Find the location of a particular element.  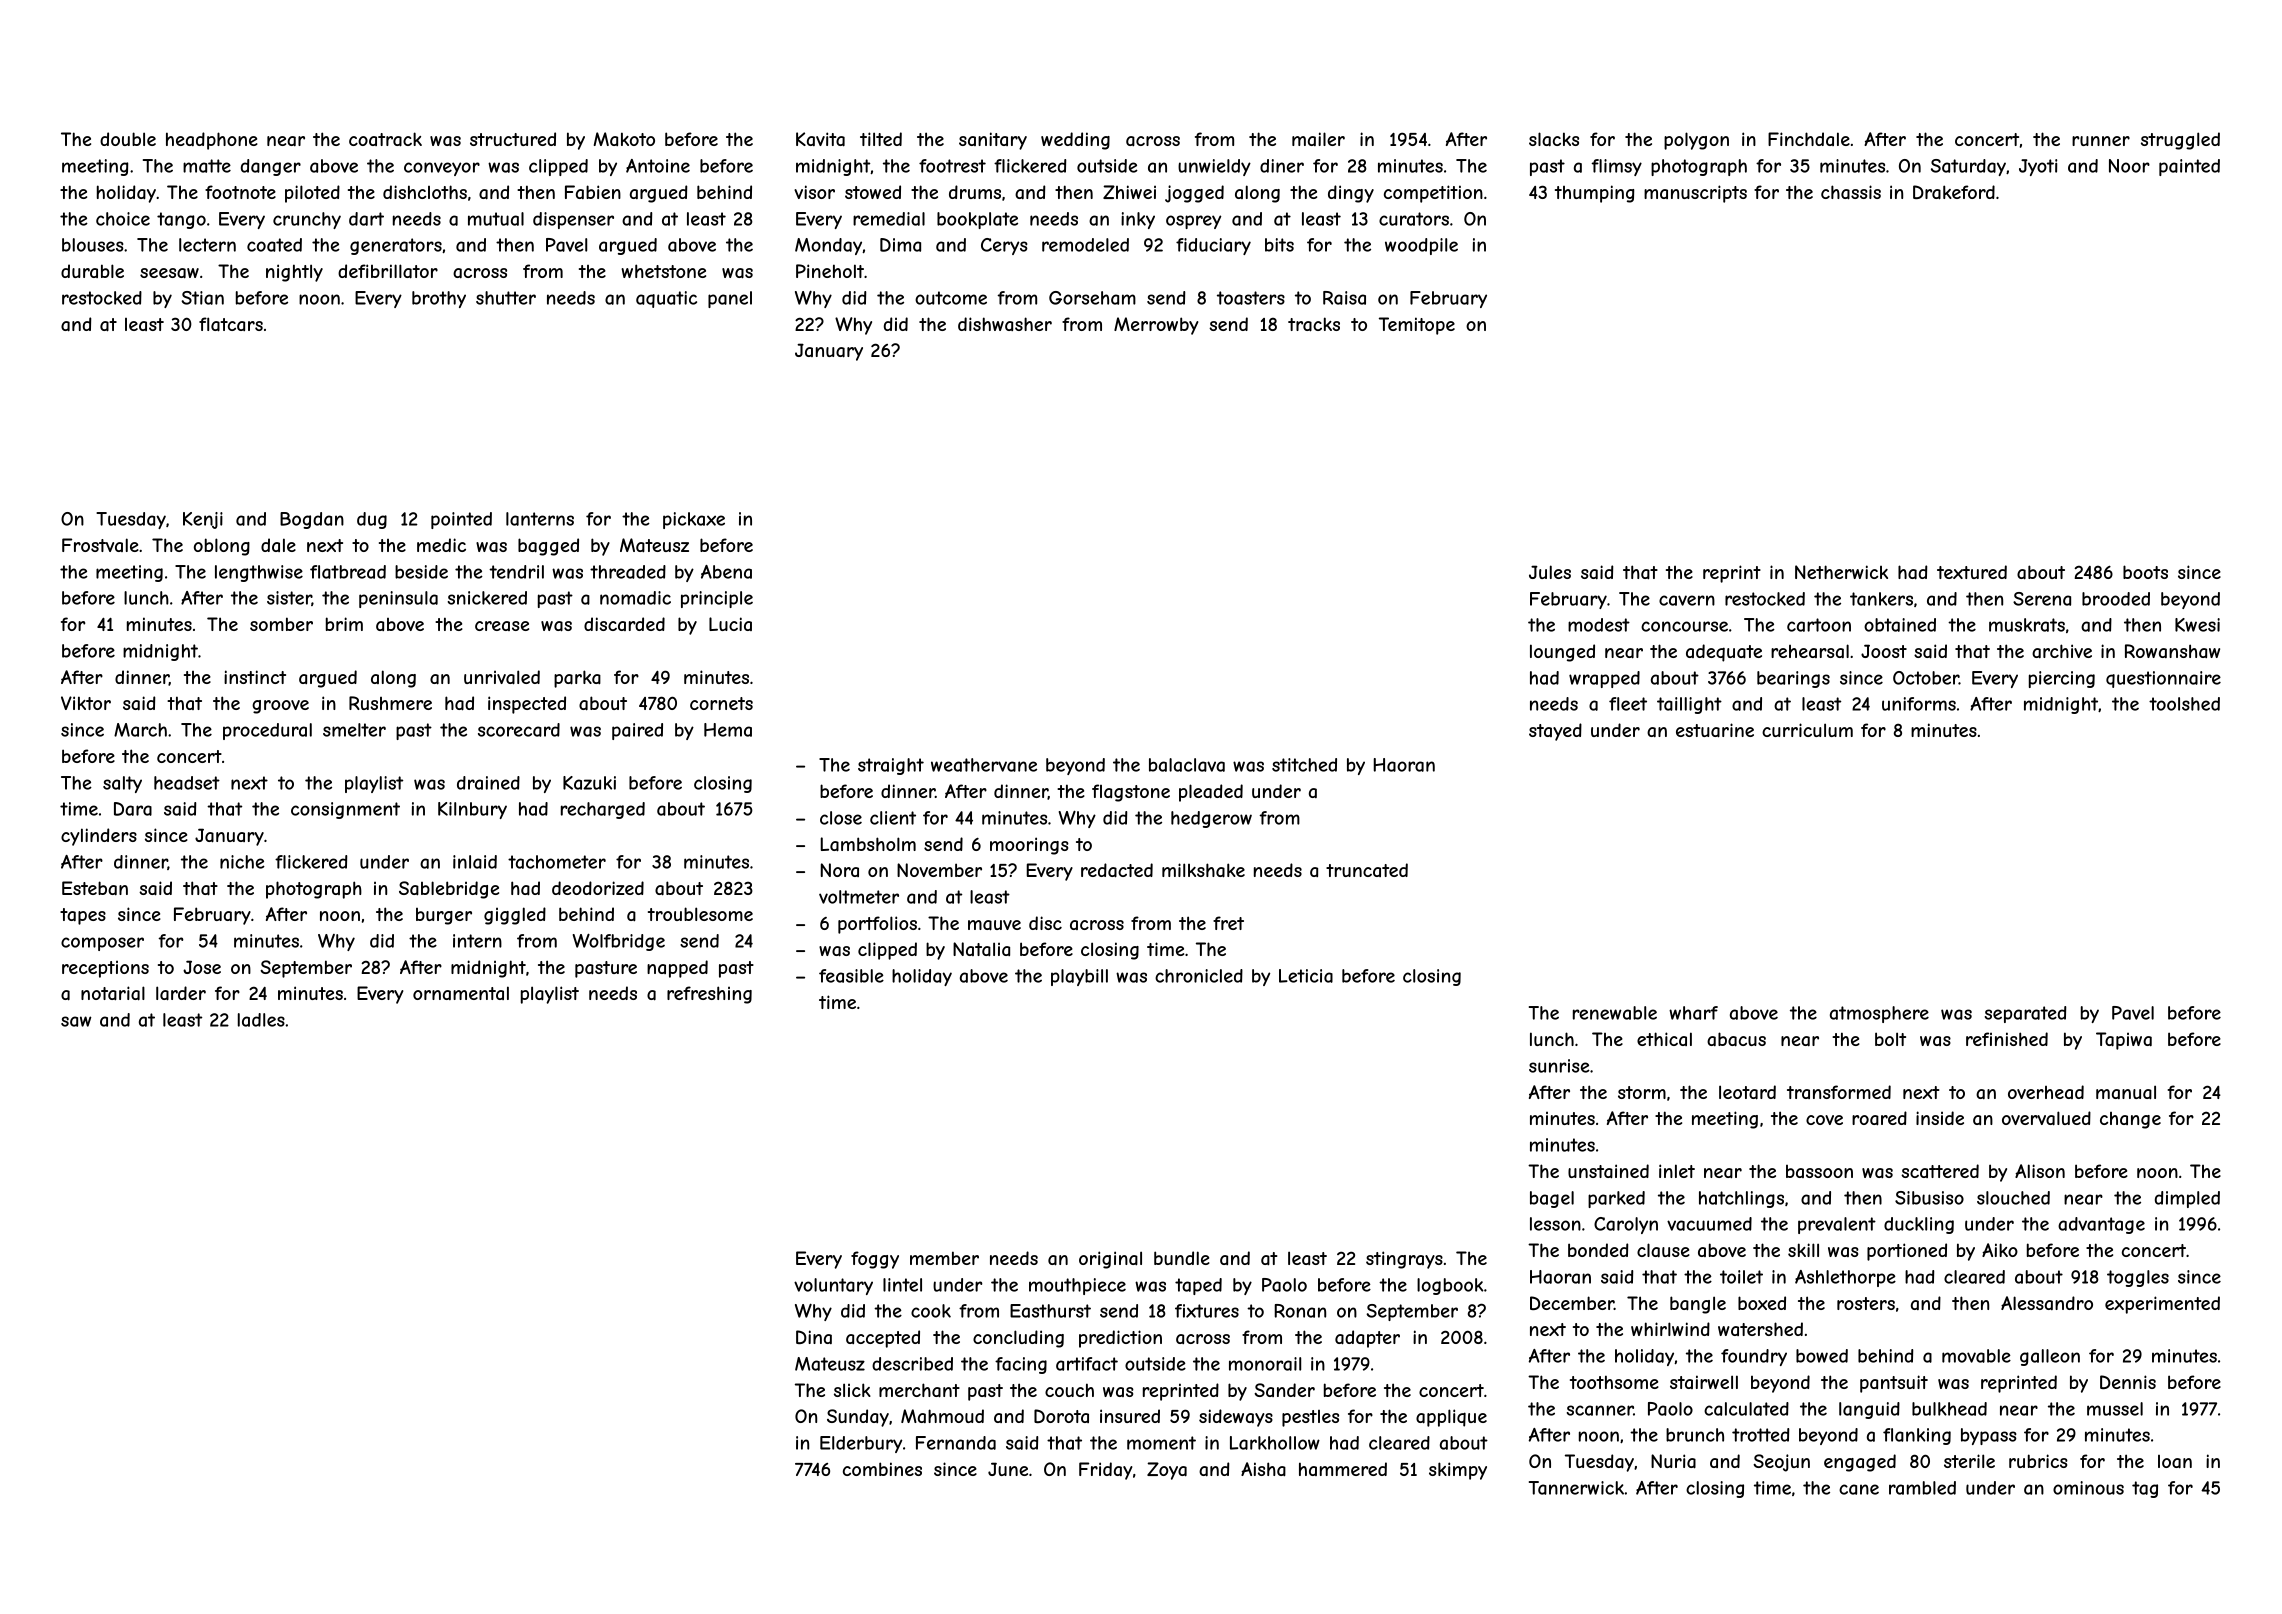

Tannerwick is located at coordinates (1576, 1488).
